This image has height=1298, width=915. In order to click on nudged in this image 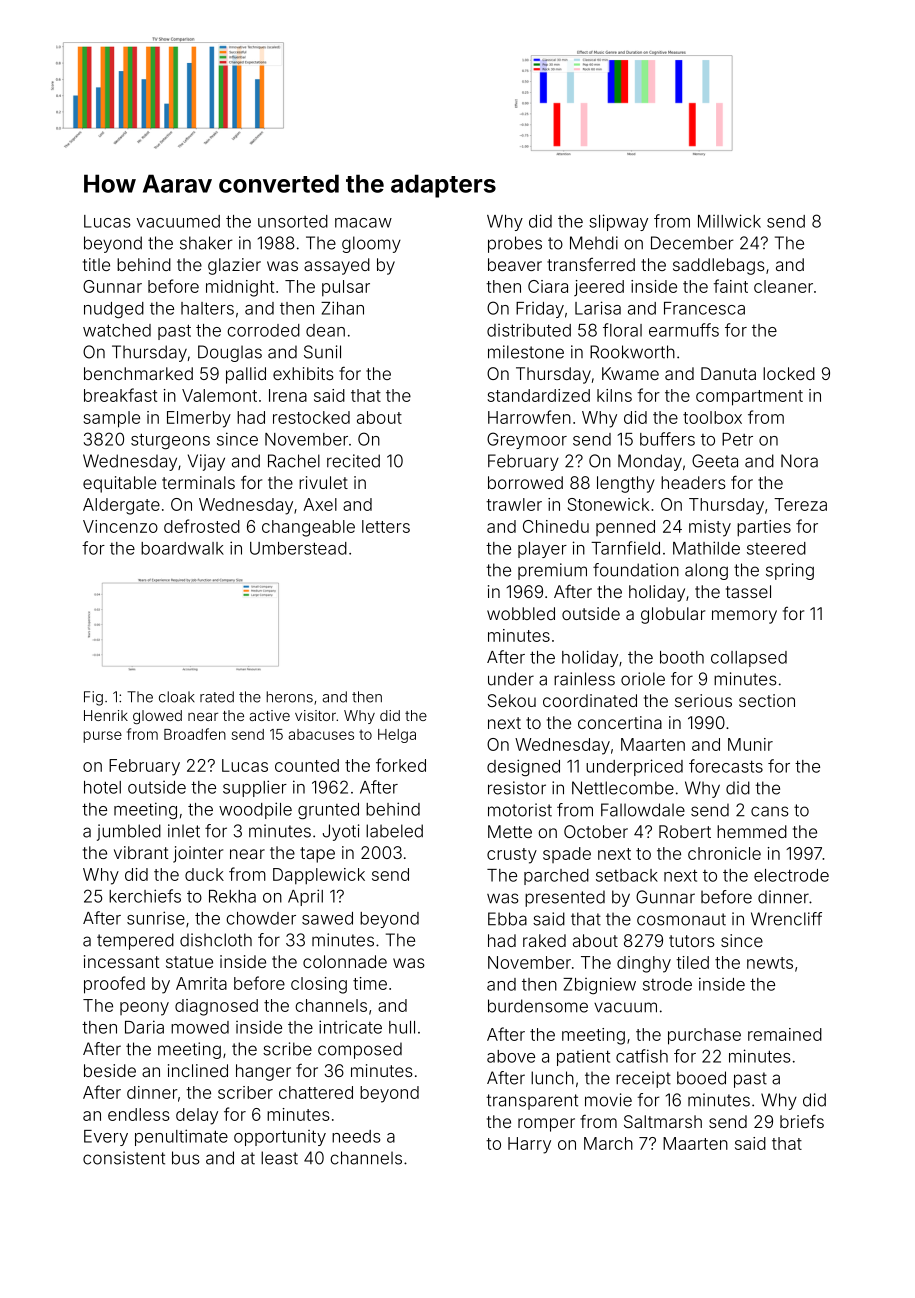, I will do `click(114, 310)`.
